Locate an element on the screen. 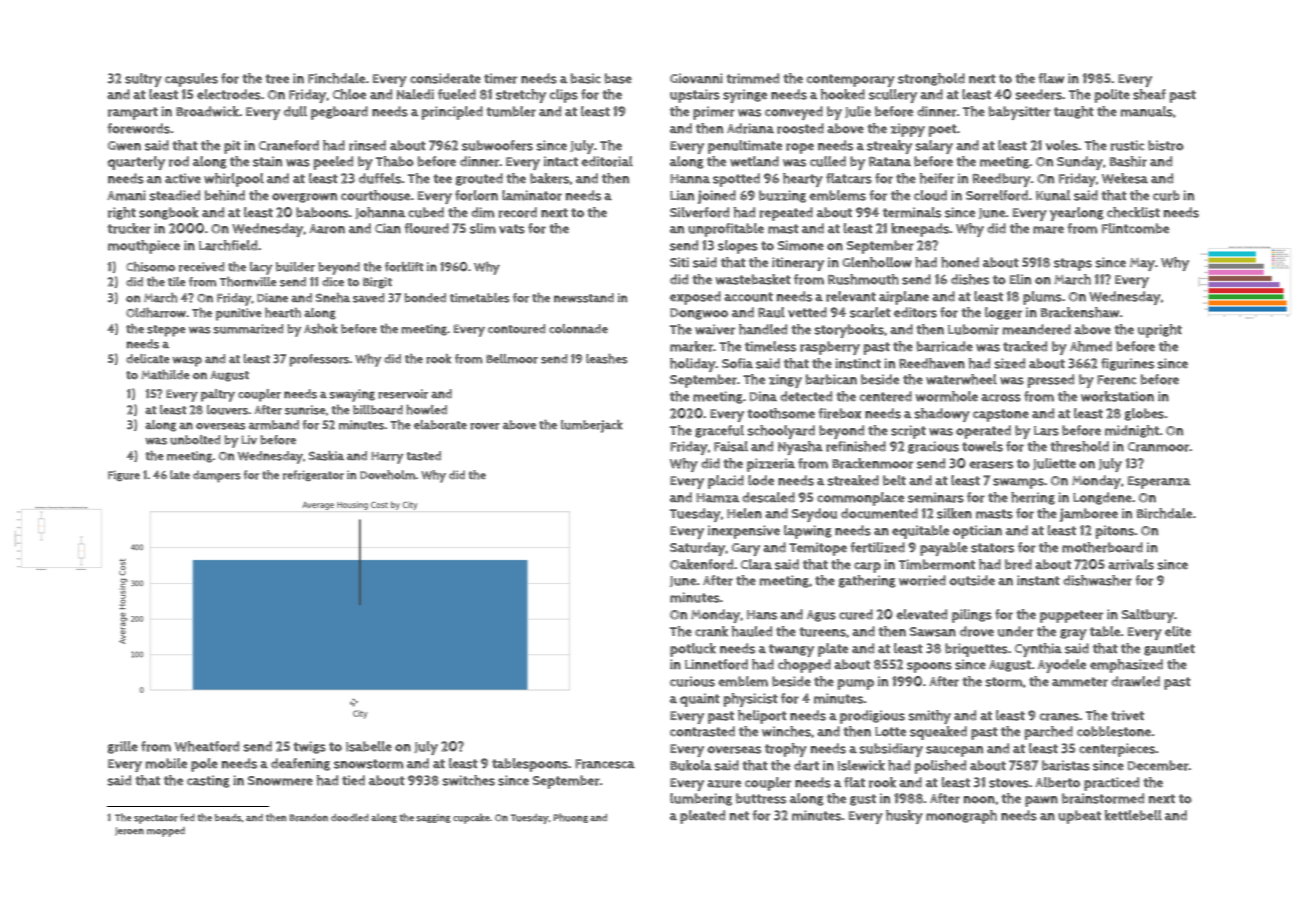 This screenshot has height=924, width=1308. pump is located at coordinates (855, 684).
